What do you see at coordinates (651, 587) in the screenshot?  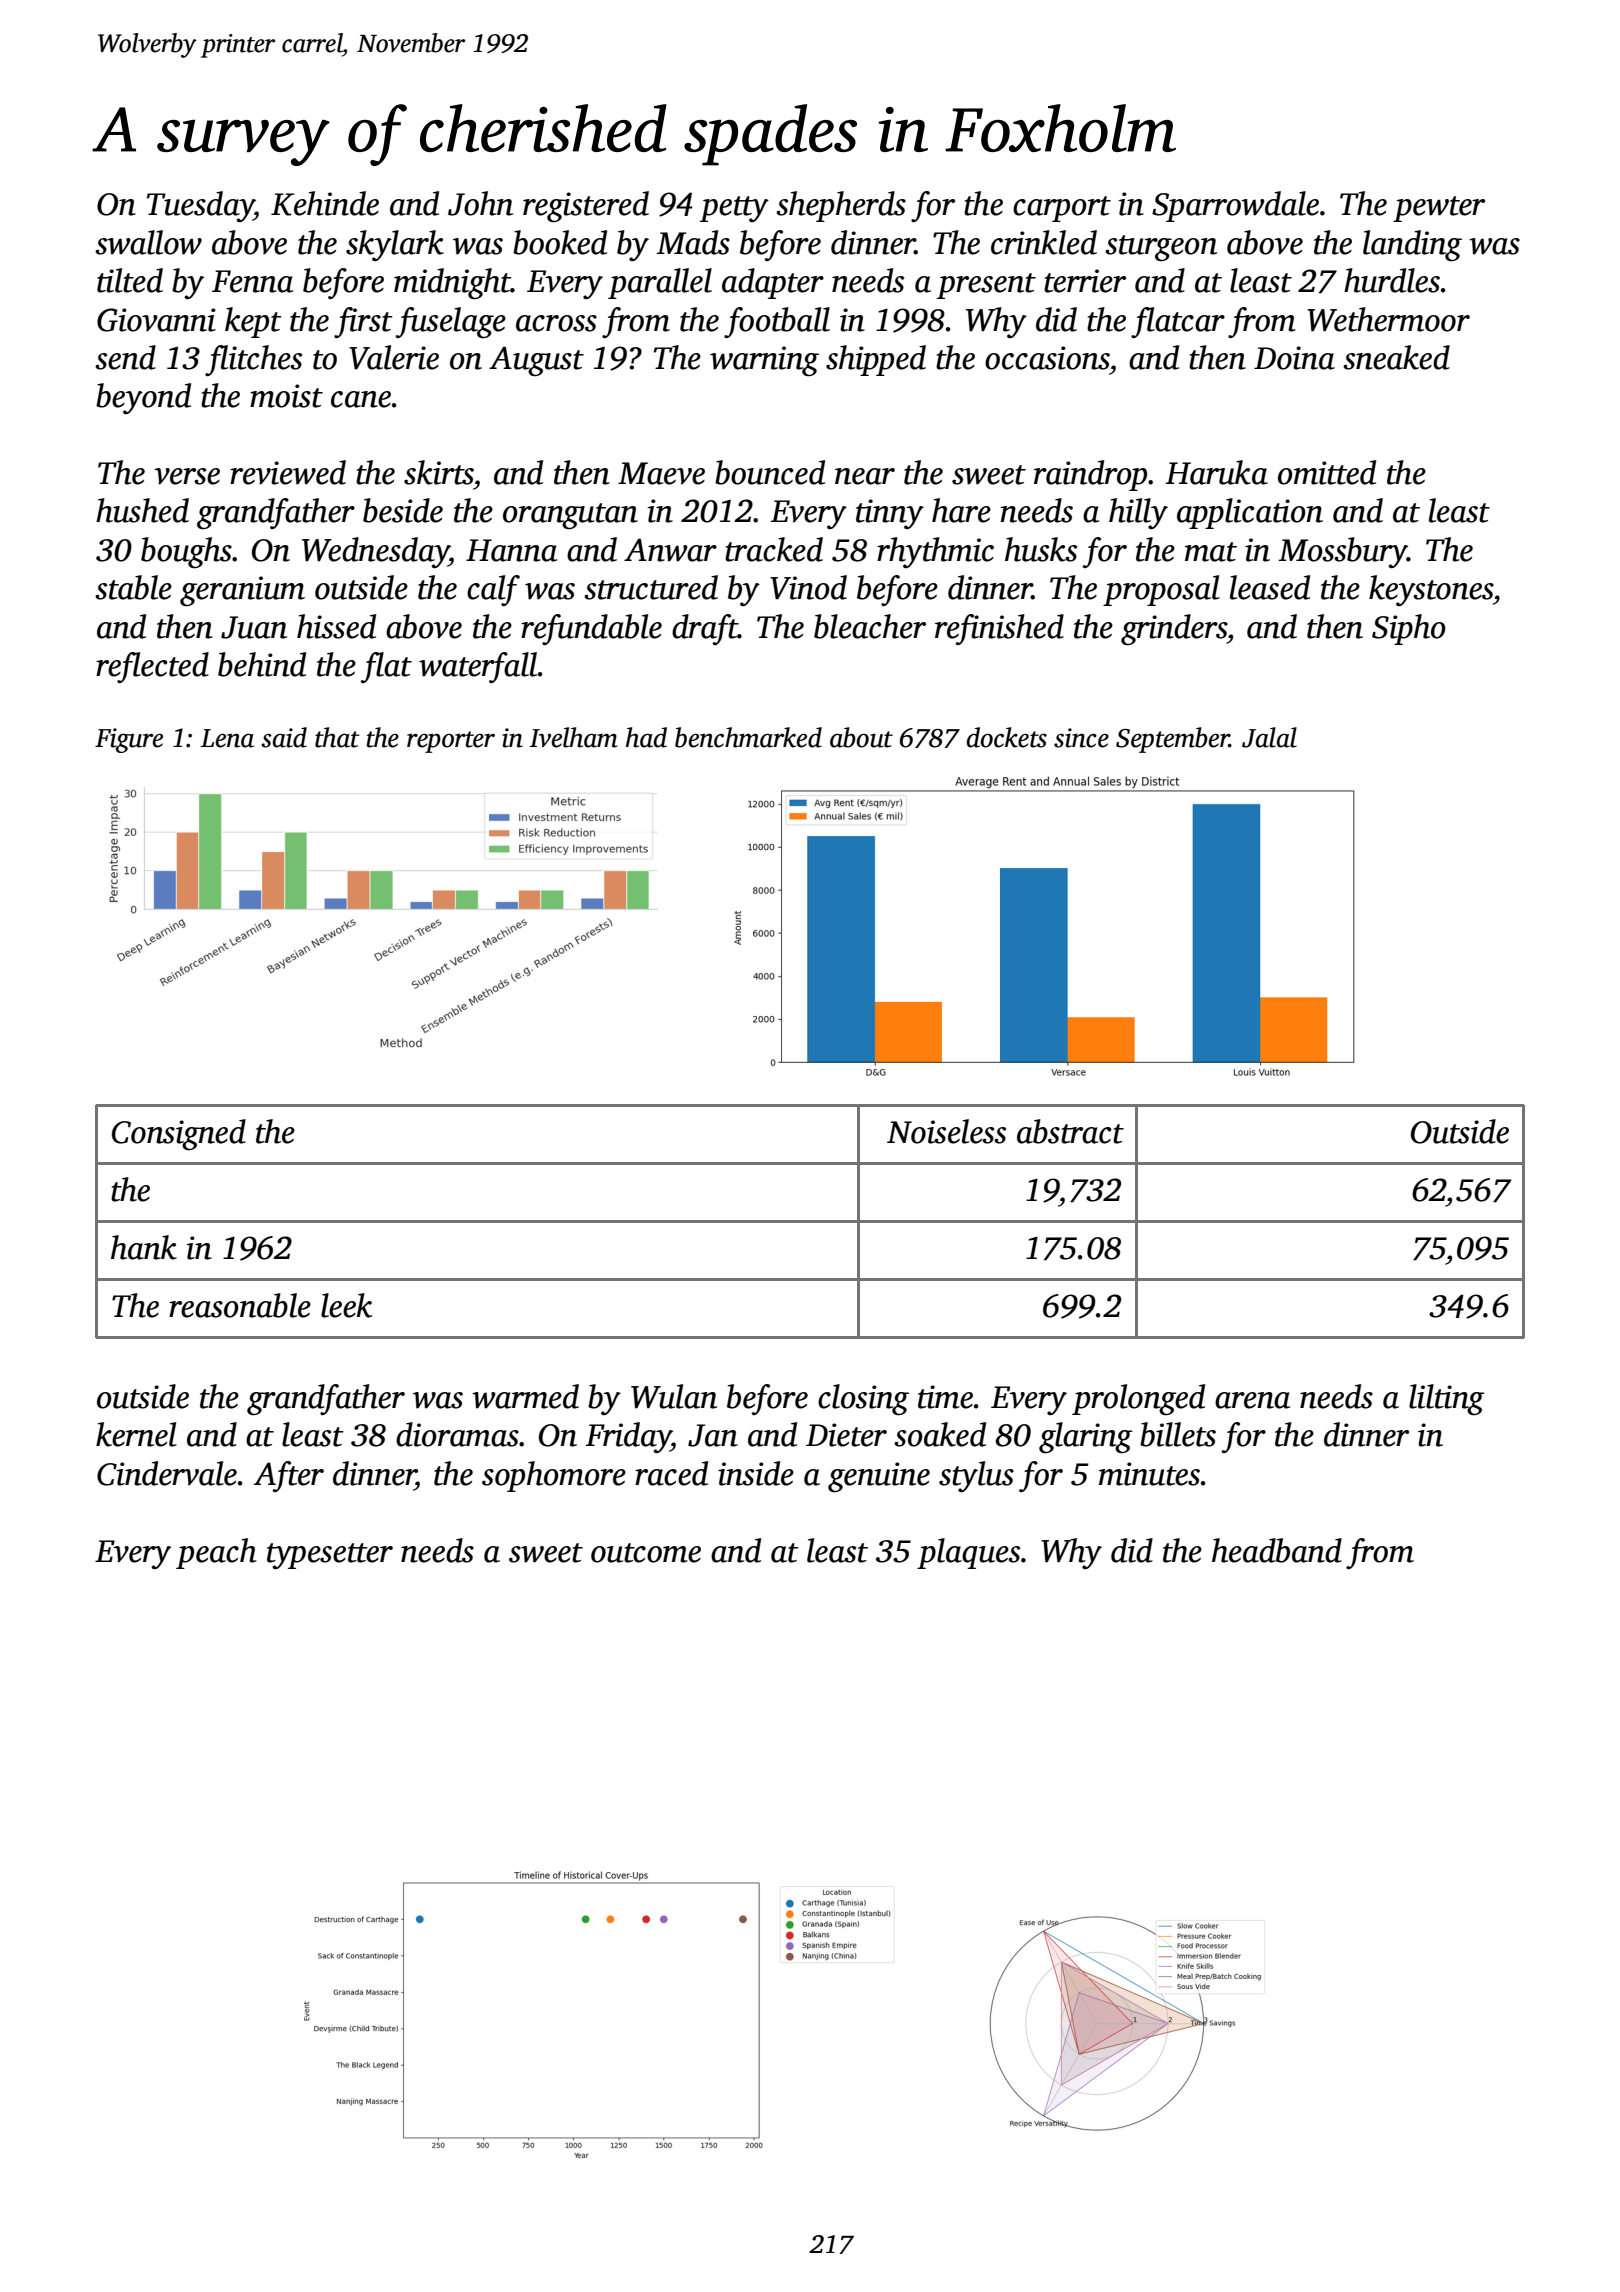 I see `structured` at bounding box center [651, 587].
